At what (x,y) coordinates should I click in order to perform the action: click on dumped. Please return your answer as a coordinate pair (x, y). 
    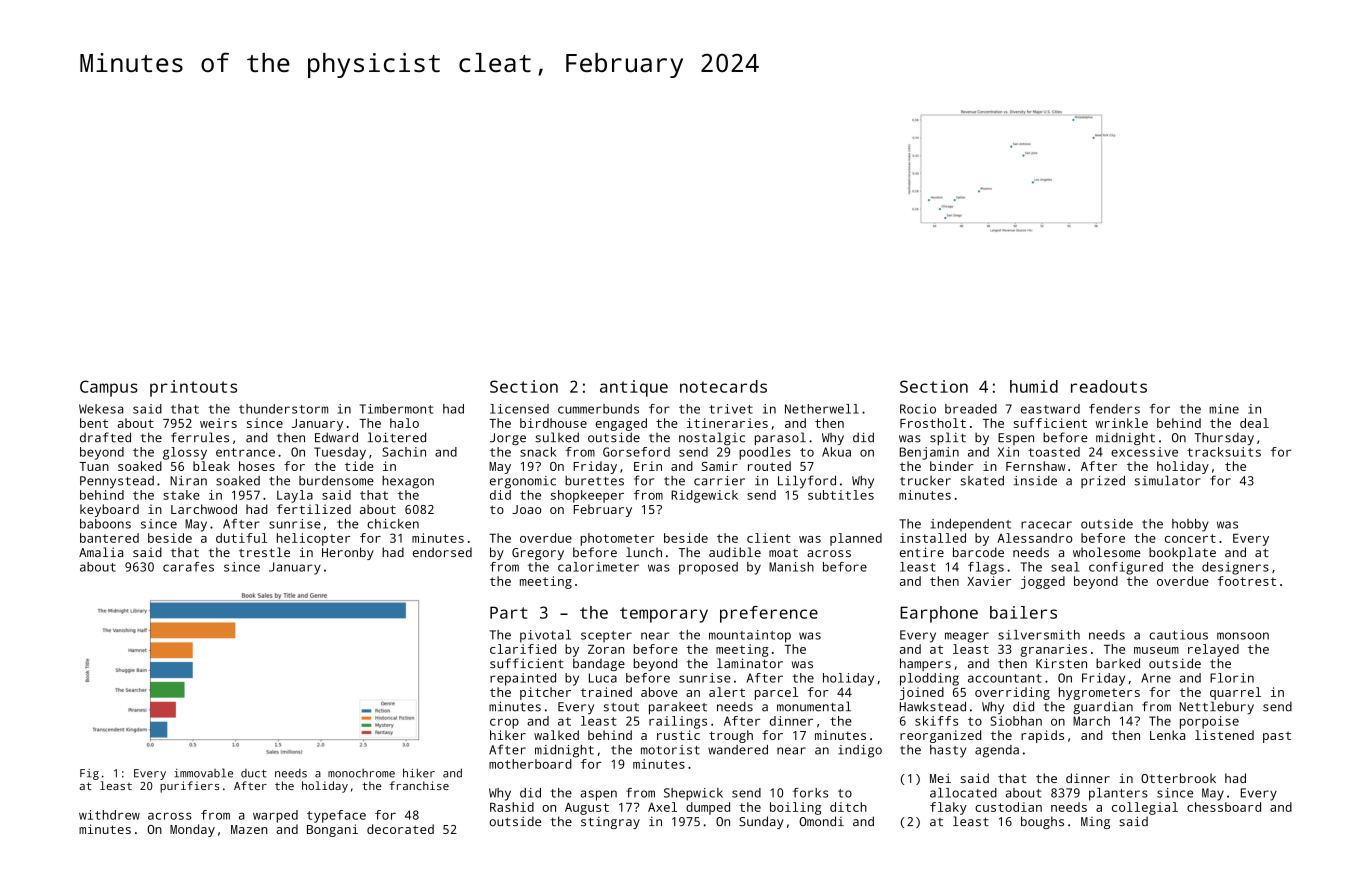
    Looking at the image, I should click on (708, 808).
